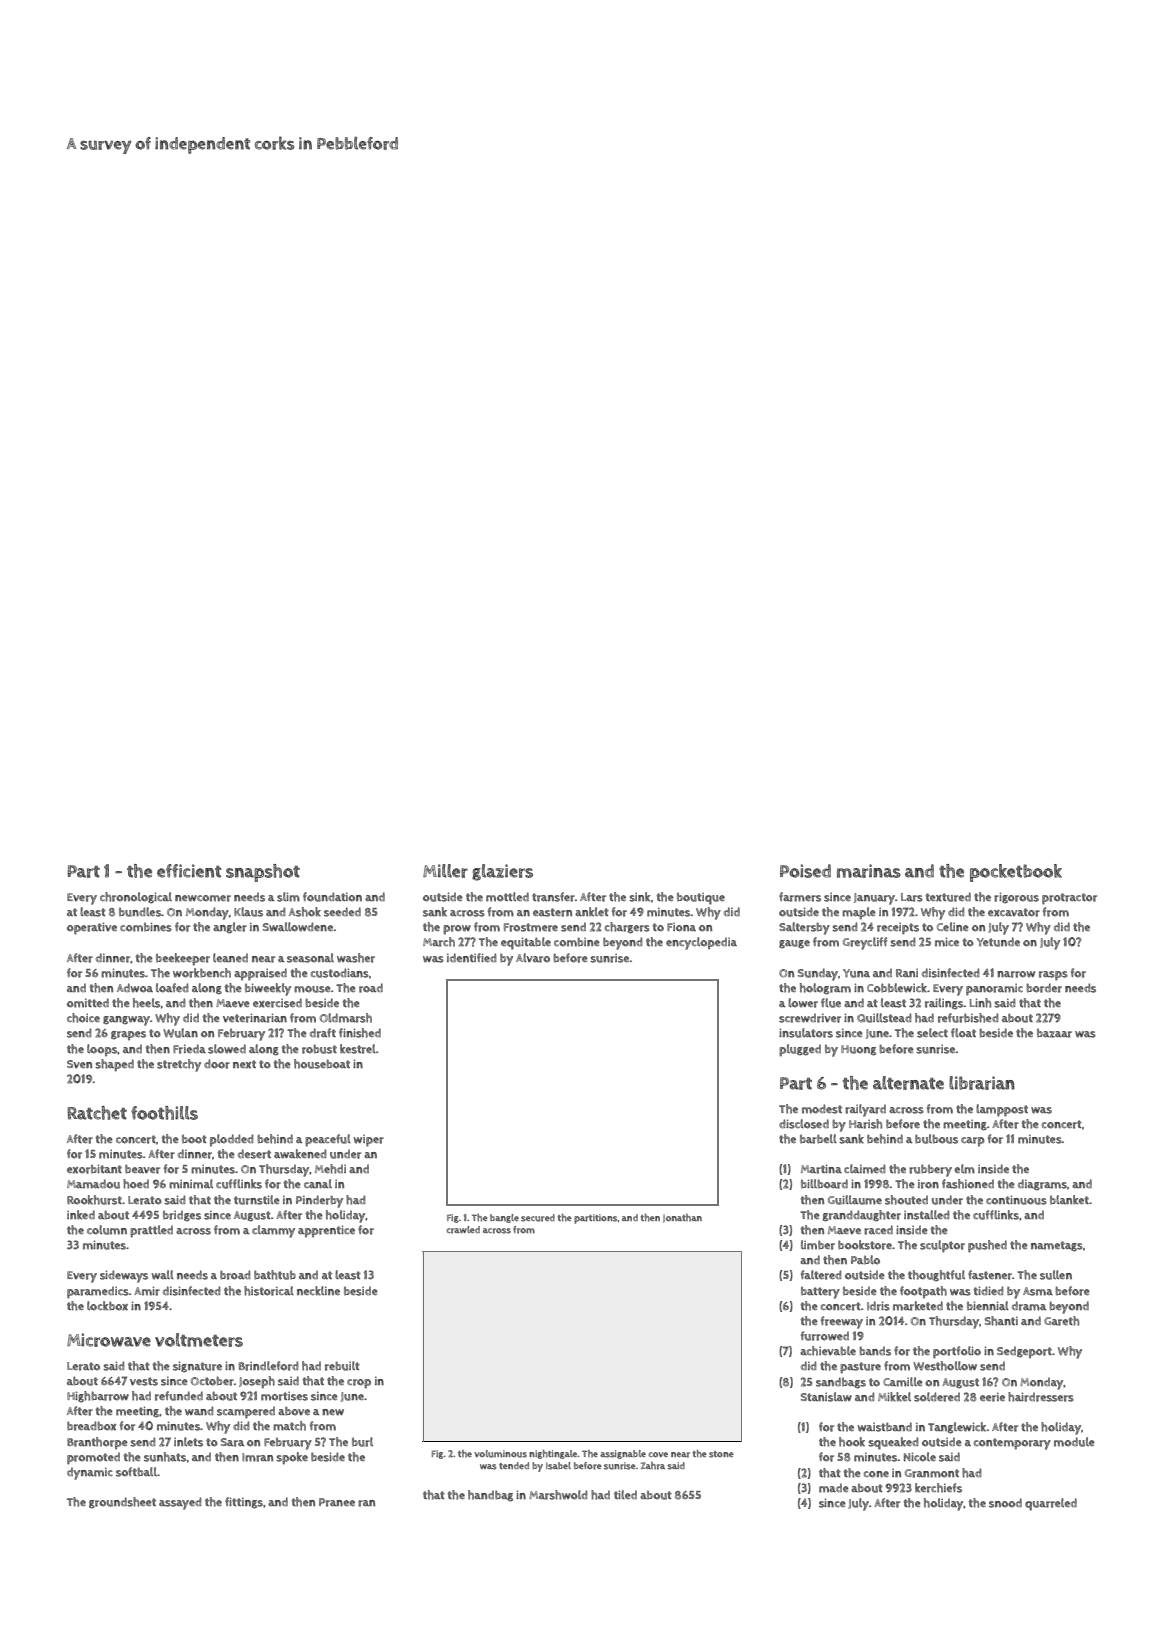  I want to click on voluminous, so click(500, 1454).
